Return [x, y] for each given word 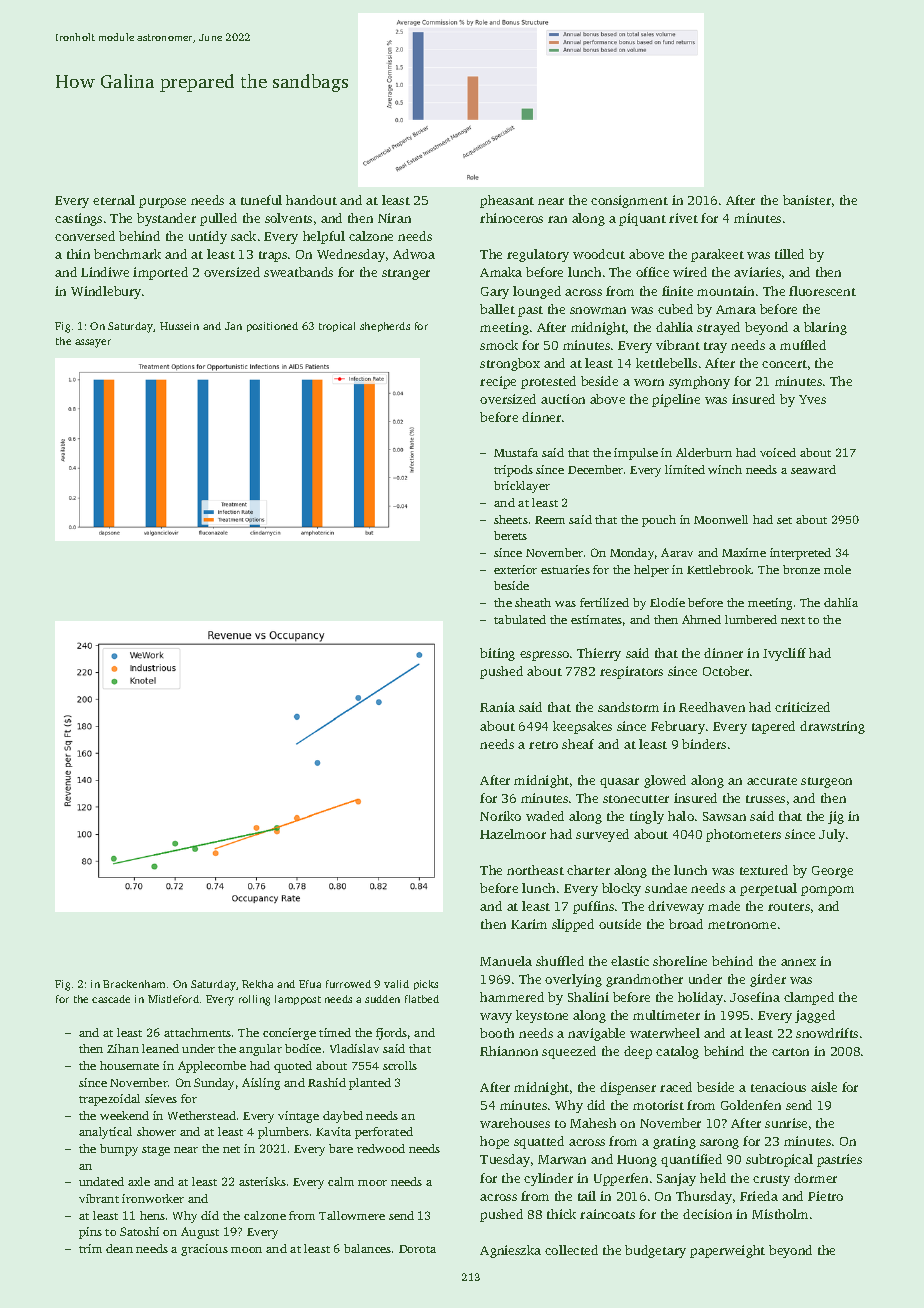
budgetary [655, 1251]
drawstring [832, 727]
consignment [629, 201]
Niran [394, 218]
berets [510, 535]
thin [78, 254]
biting [497, 654]
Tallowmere [352, 1215]
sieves [161, 1098]
